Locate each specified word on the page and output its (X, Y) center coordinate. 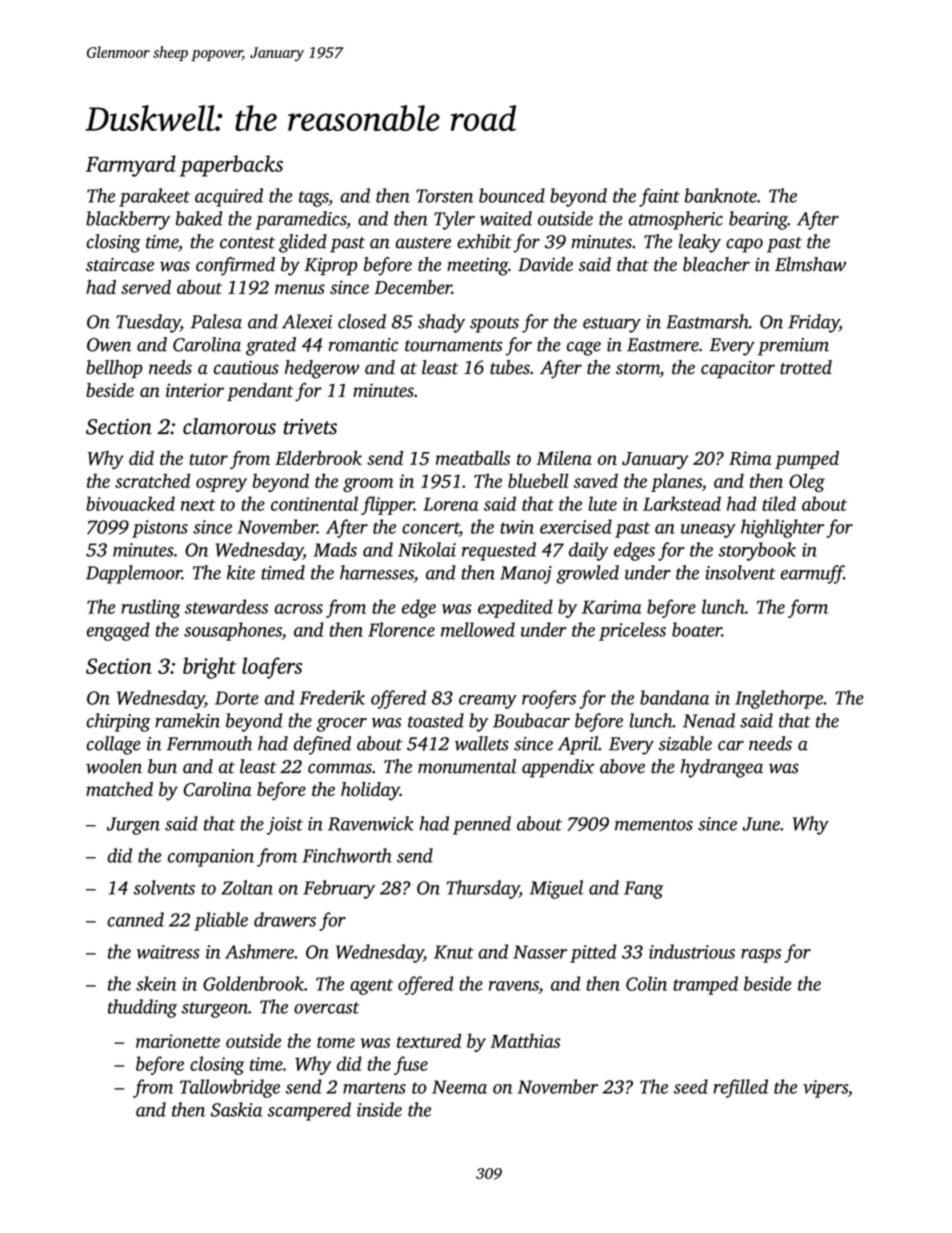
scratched (152, 480)
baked (199, 218)
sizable (685, 743)
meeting (477, 267)
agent (371, 987)
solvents (164, 887)
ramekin (187, 720)
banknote (721, 195)
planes (676, 482)
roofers (549, 699)
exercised (576, 526)
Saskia (236, 1109)
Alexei (307, 321)
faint (659, 197)
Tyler (454, 220)
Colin (646, 983)
